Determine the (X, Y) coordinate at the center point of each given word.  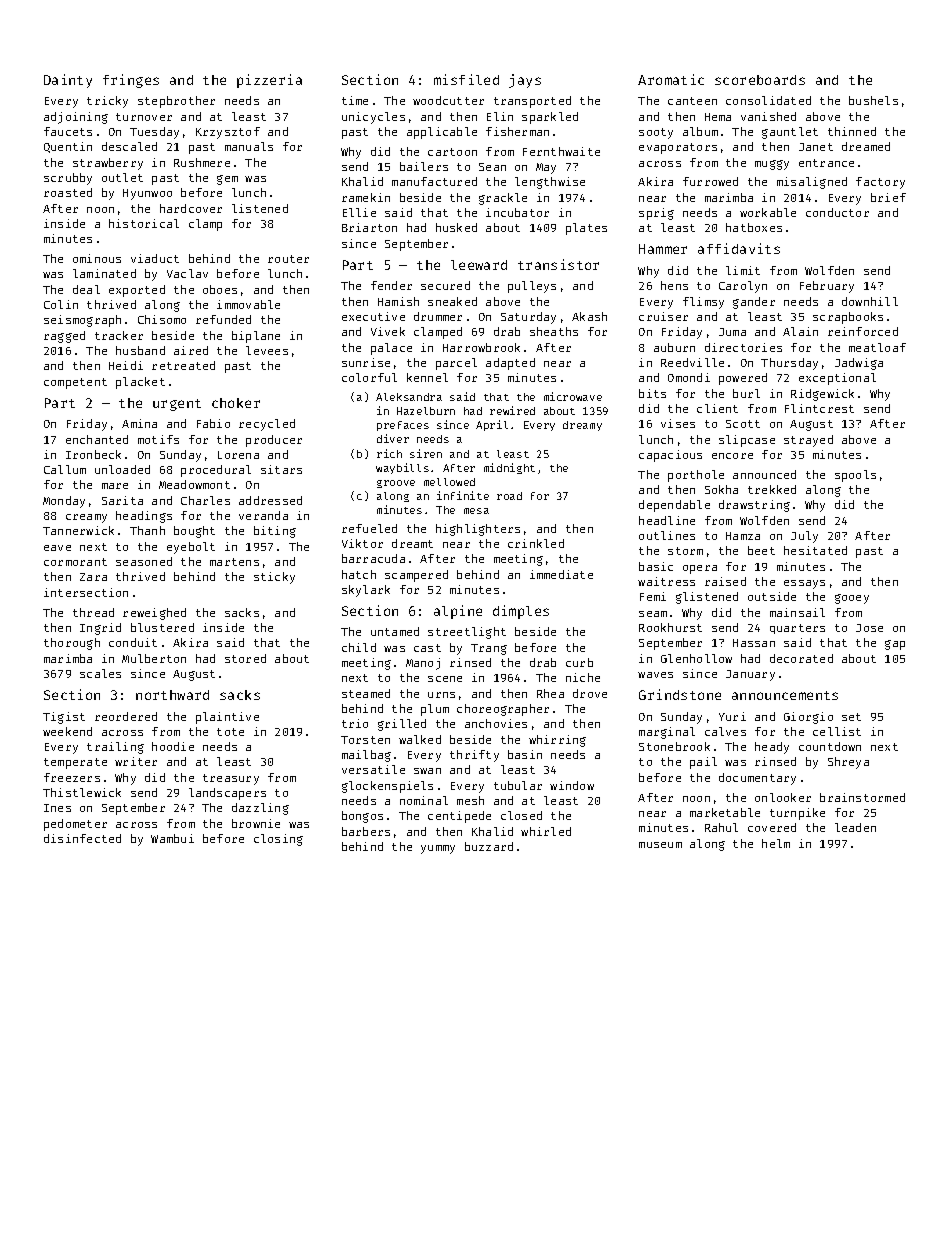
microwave (573, 396)
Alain (800, 331)
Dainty (68, 81)
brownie (256, 823)
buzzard (489, 846)
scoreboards (760, 80)
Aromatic (671, 79)
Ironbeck (93, 454)
